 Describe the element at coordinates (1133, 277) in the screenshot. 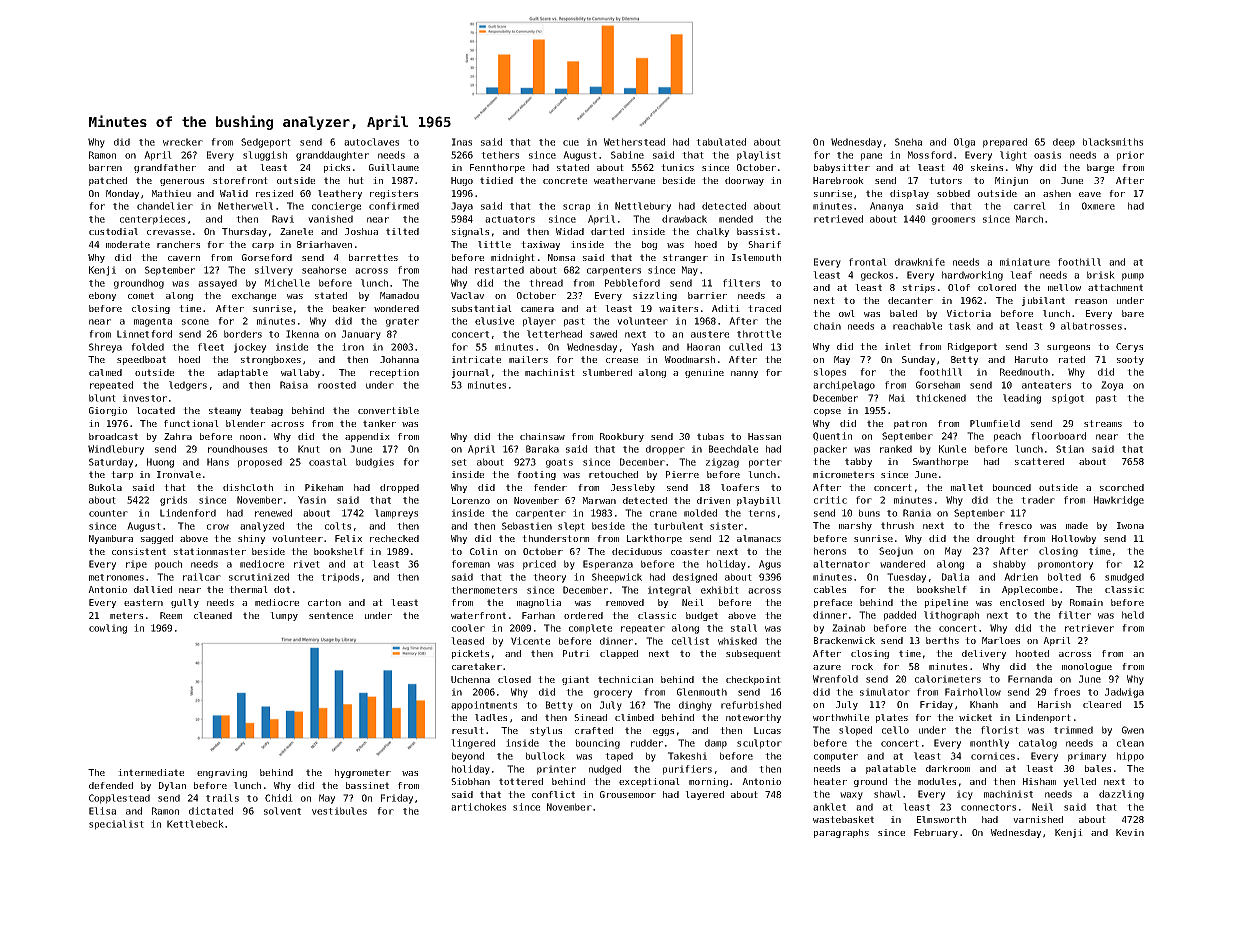

I see `pump` at that location.
